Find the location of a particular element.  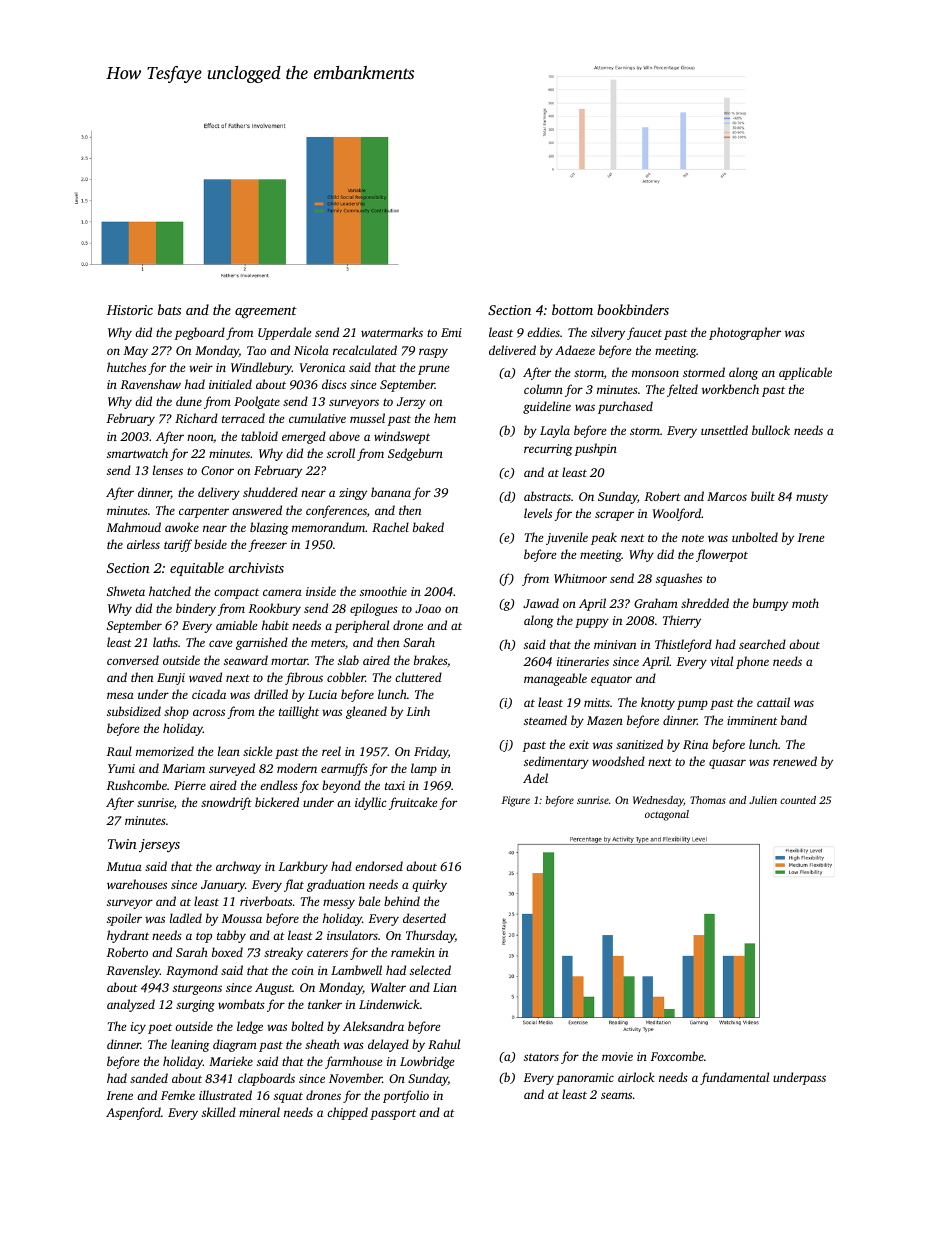

moth is located at coordinates (805, 603).
